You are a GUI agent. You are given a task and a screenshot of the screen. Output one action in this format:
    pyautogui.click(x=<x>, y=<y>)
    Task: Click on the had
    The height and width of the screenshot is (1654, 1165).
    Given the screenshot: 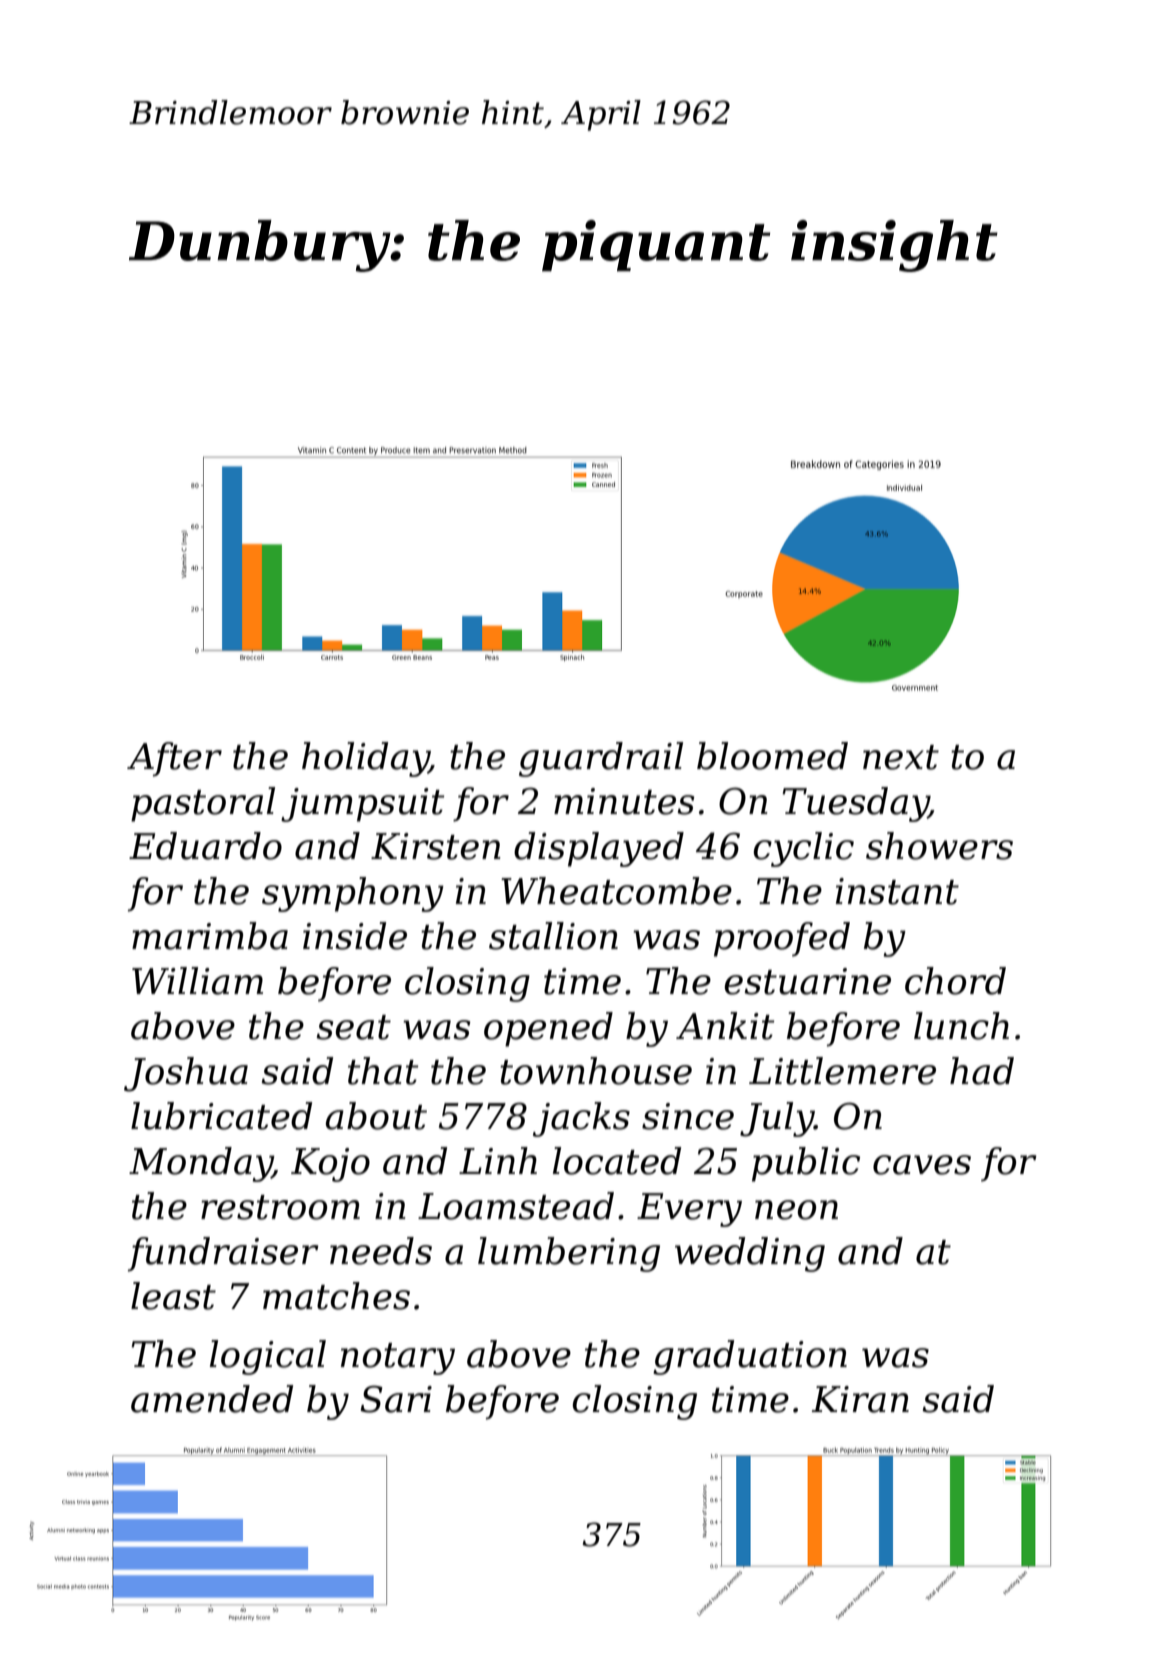 What is the action you would take?
    pyautogui.click(x=982, y=1071)
